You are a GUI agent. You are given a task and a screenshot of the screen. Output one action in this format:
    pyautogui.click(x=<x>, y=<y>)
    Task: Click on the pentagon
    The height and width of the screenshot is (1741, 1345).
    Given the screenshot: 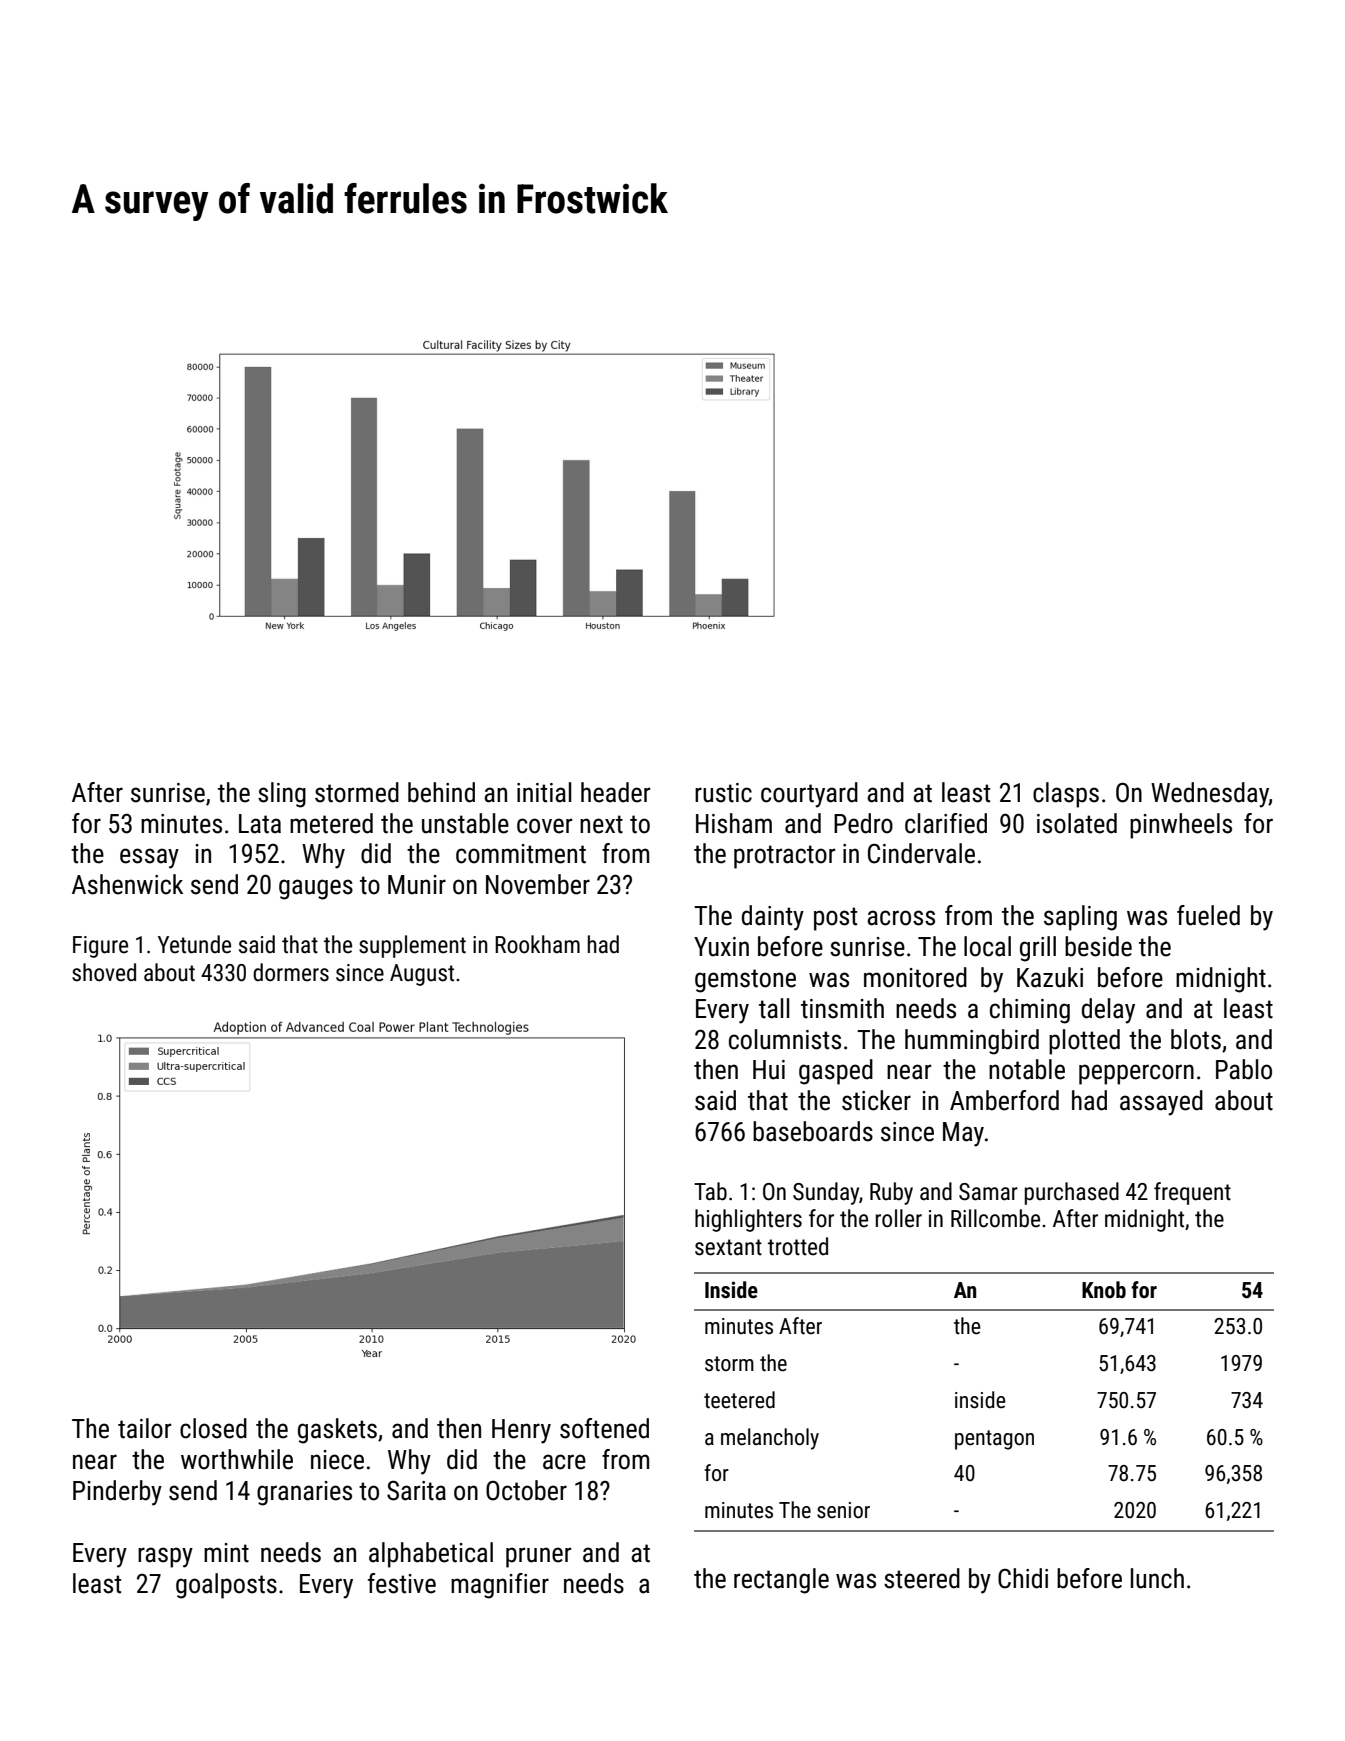 What is the action you would take?
    pyautogui.click(x=994, y=1440)
